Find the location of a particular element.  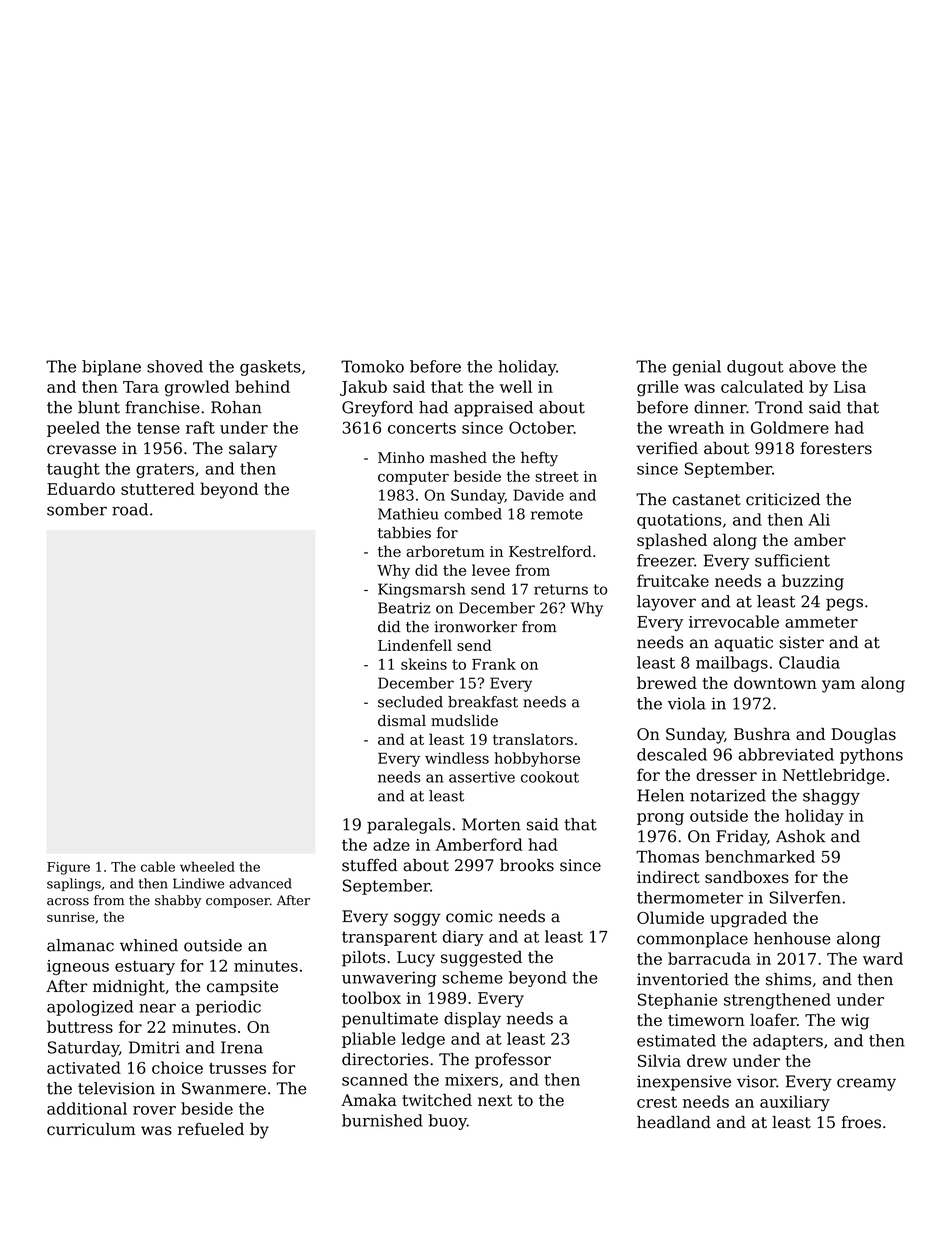

Thomas is located at coordinates (667, 856).
